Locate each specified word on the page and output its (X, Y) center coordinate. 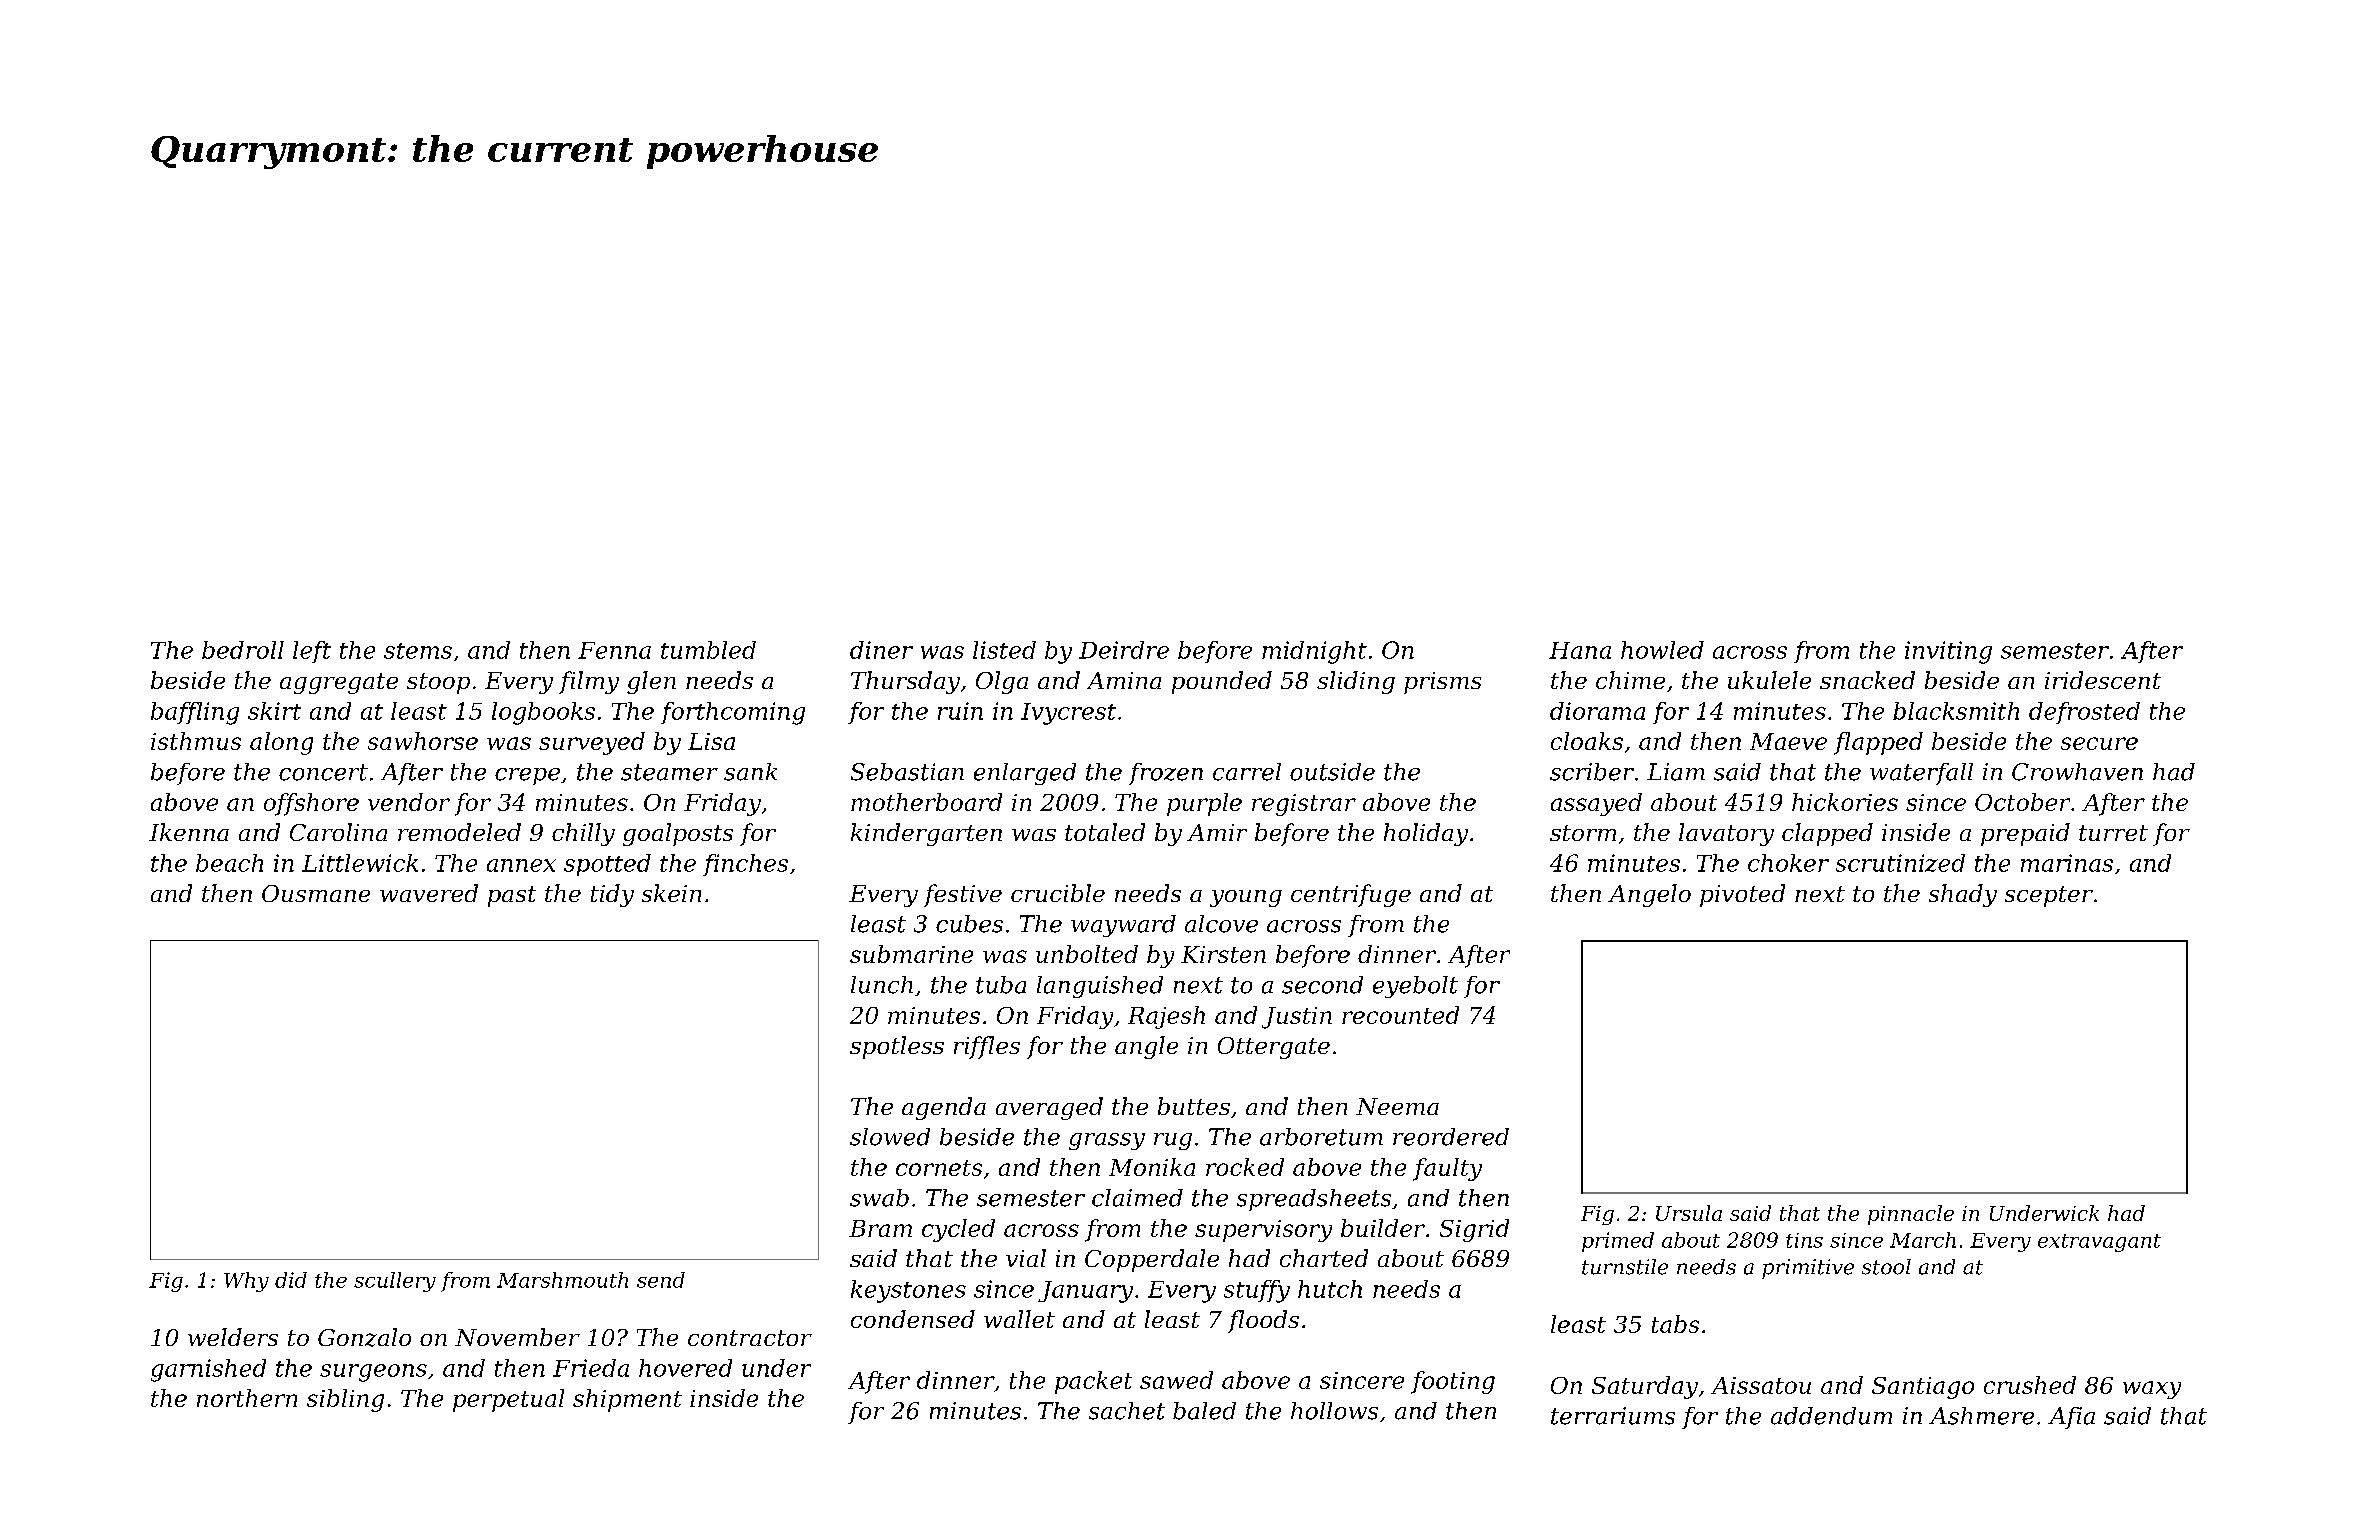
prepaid (2025, 834)
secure (2099, 743)
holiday (1426, 834)
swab (879, 1198)
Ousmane (316, 893)
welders (233, 1337)
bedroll (243, 650)
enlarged (1025, 774)
